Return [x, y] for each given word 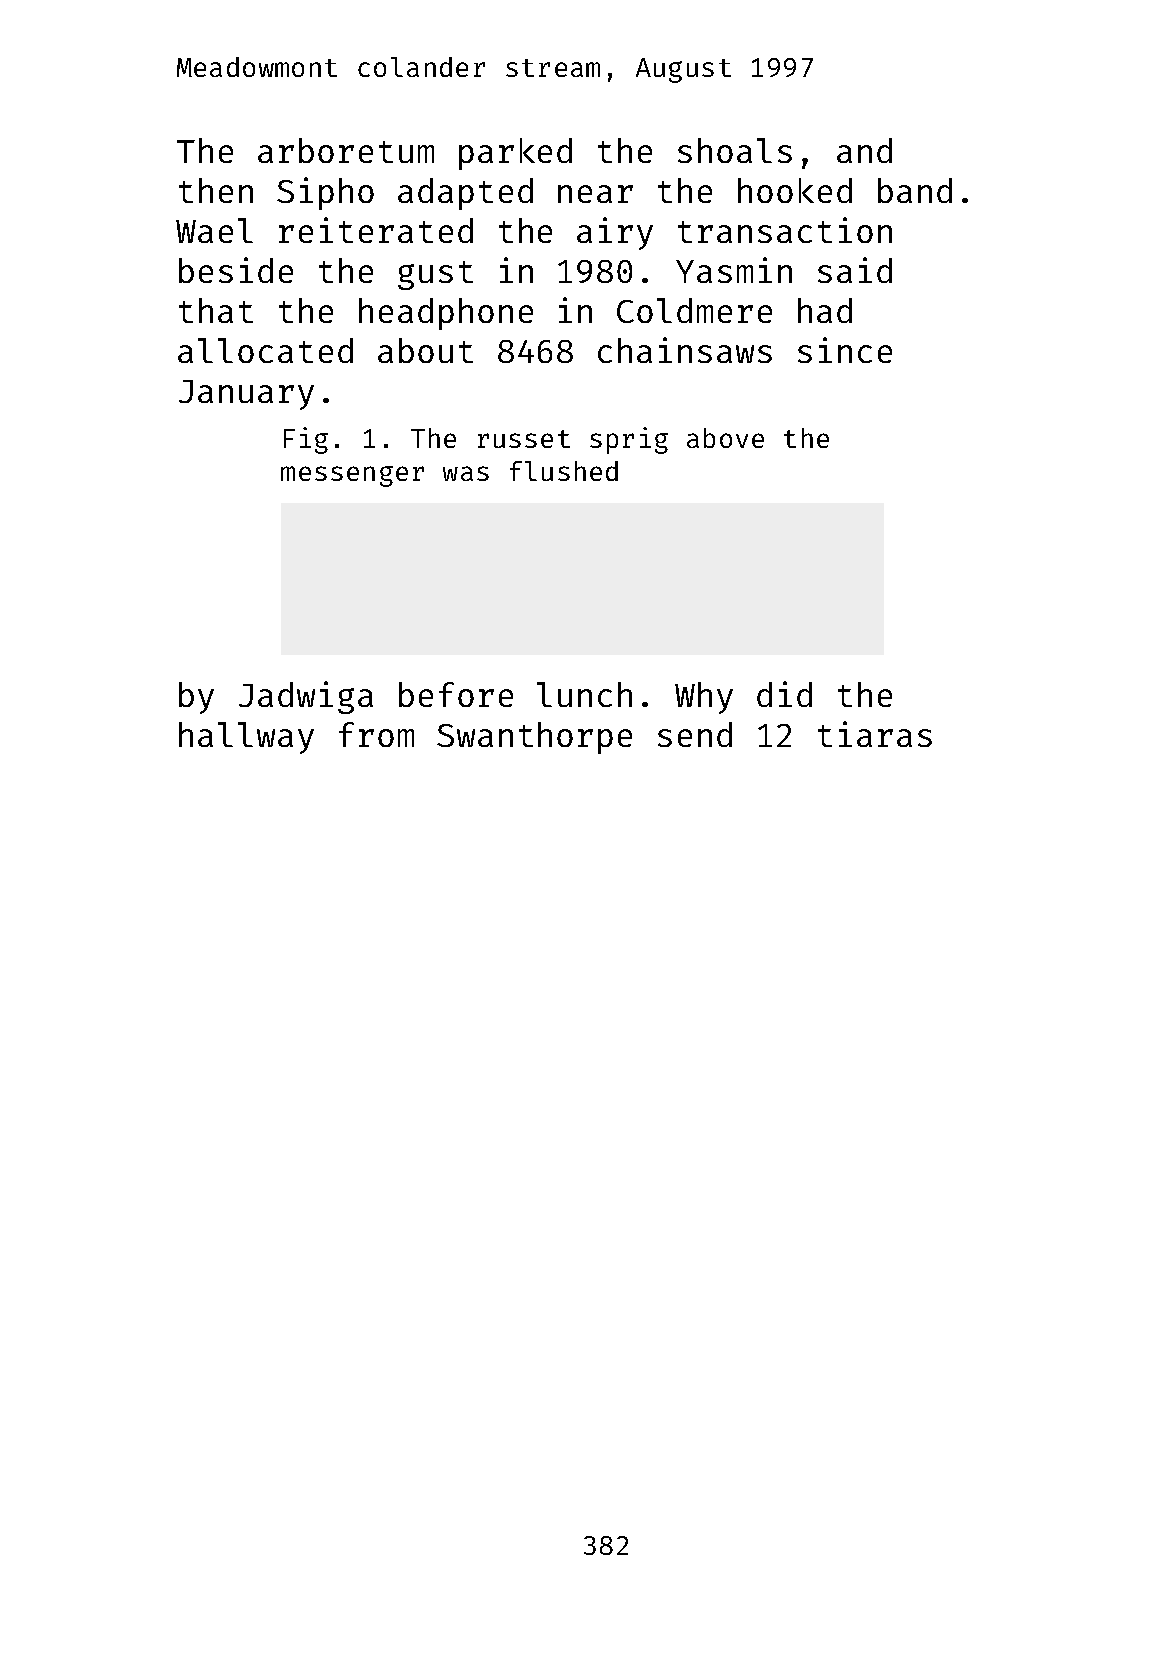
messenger [352, 476]
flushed [564, 471]
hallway [246, 738]
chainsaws [685, 350]
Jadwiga [306, 697]
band [915, 190]
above [725, 438]
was [466, 473]
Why [704, 698]
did [784, 694]
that [216, 310]
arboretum [346, 150]
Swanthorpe [534, 738]
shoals [735, 150]
